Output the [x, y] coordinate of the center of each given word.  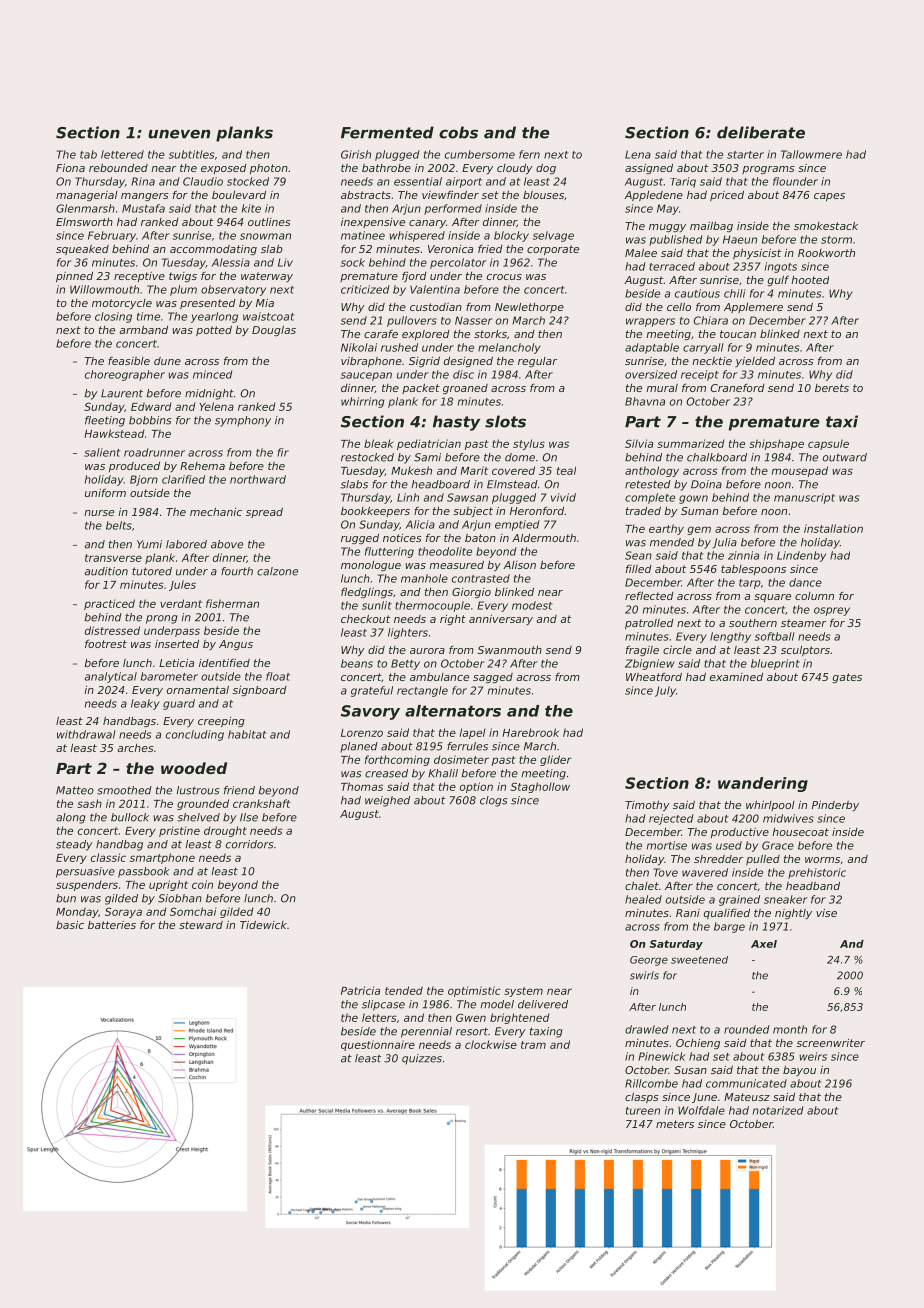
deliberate [761, 132]
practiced [109, 604]
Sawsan [467, 497]
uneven [179, 134]
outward [845, 457]
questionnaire [378, 1045]
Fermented [387, 132]
